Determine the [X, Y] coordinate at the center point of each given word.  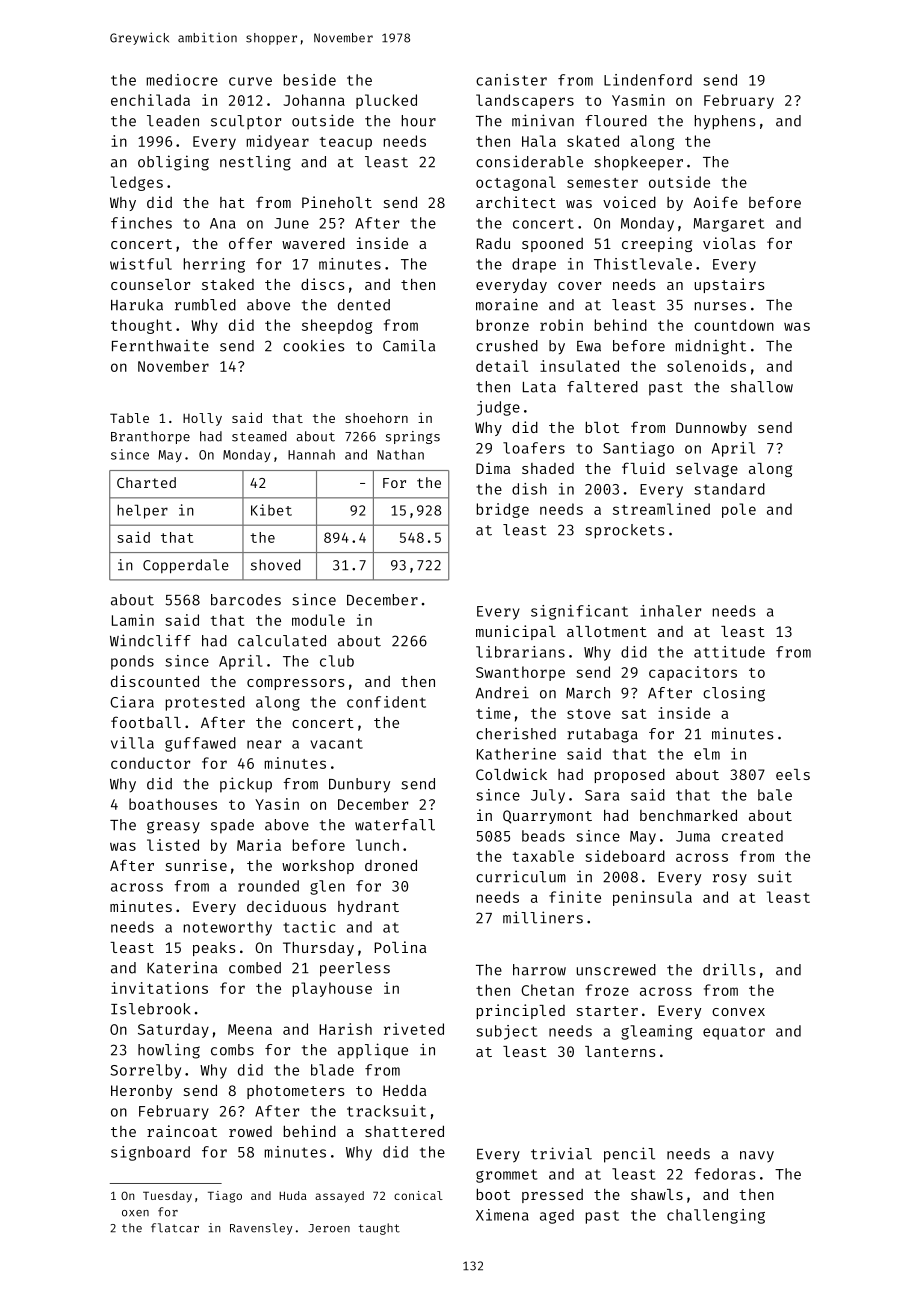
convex [738, 1012]
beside [310, 80]
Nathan [400, 454]
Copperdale [186, 566]
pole [739, 510]
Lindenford [648, 80]
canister [511, 80]
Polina [400, 947]
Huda [293, 1195]
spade [232, 826]
